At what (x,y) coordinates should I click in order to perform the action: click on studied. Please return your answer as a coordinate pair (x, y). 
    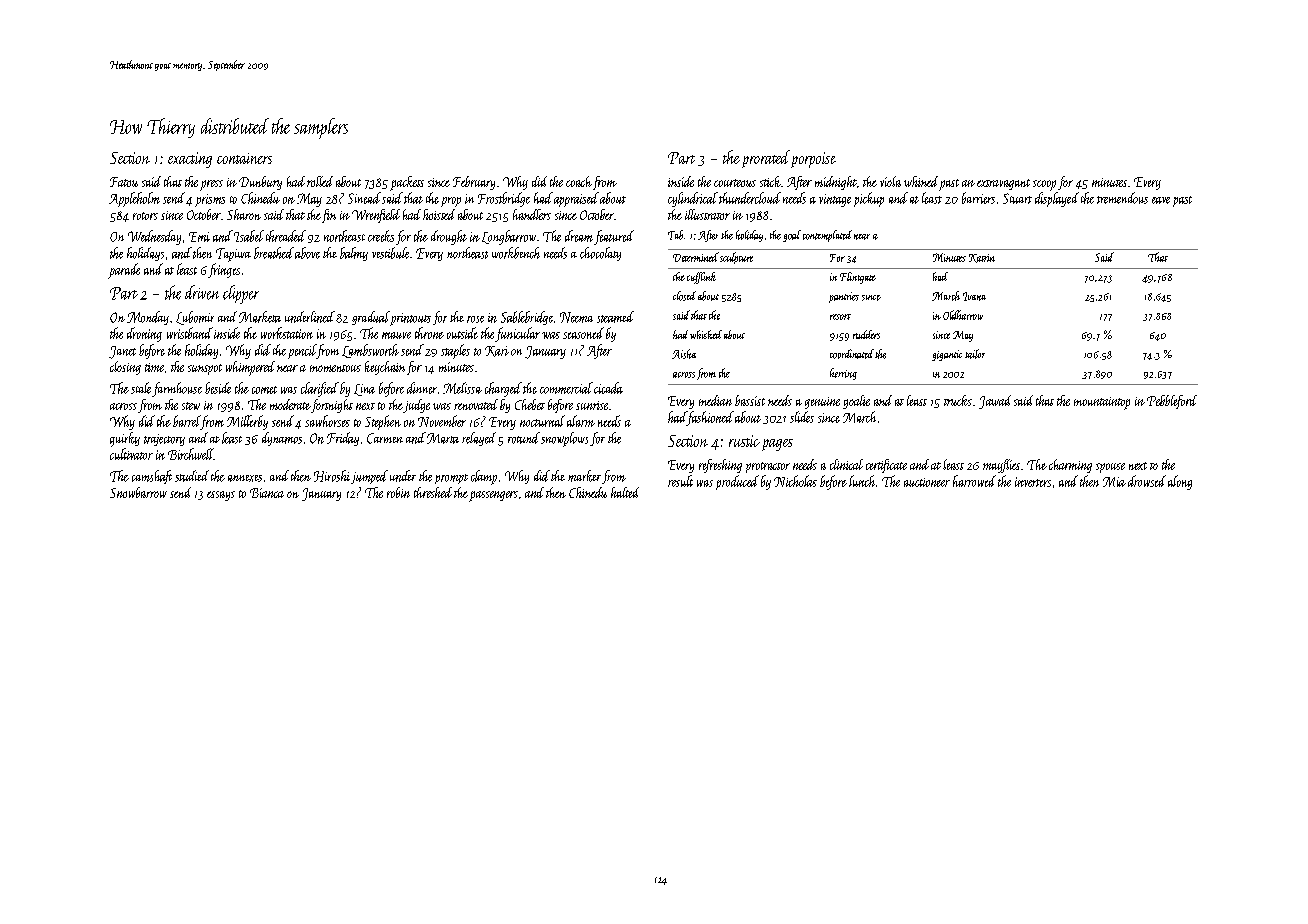
    Looking at the image, I should click on (192, 476).
